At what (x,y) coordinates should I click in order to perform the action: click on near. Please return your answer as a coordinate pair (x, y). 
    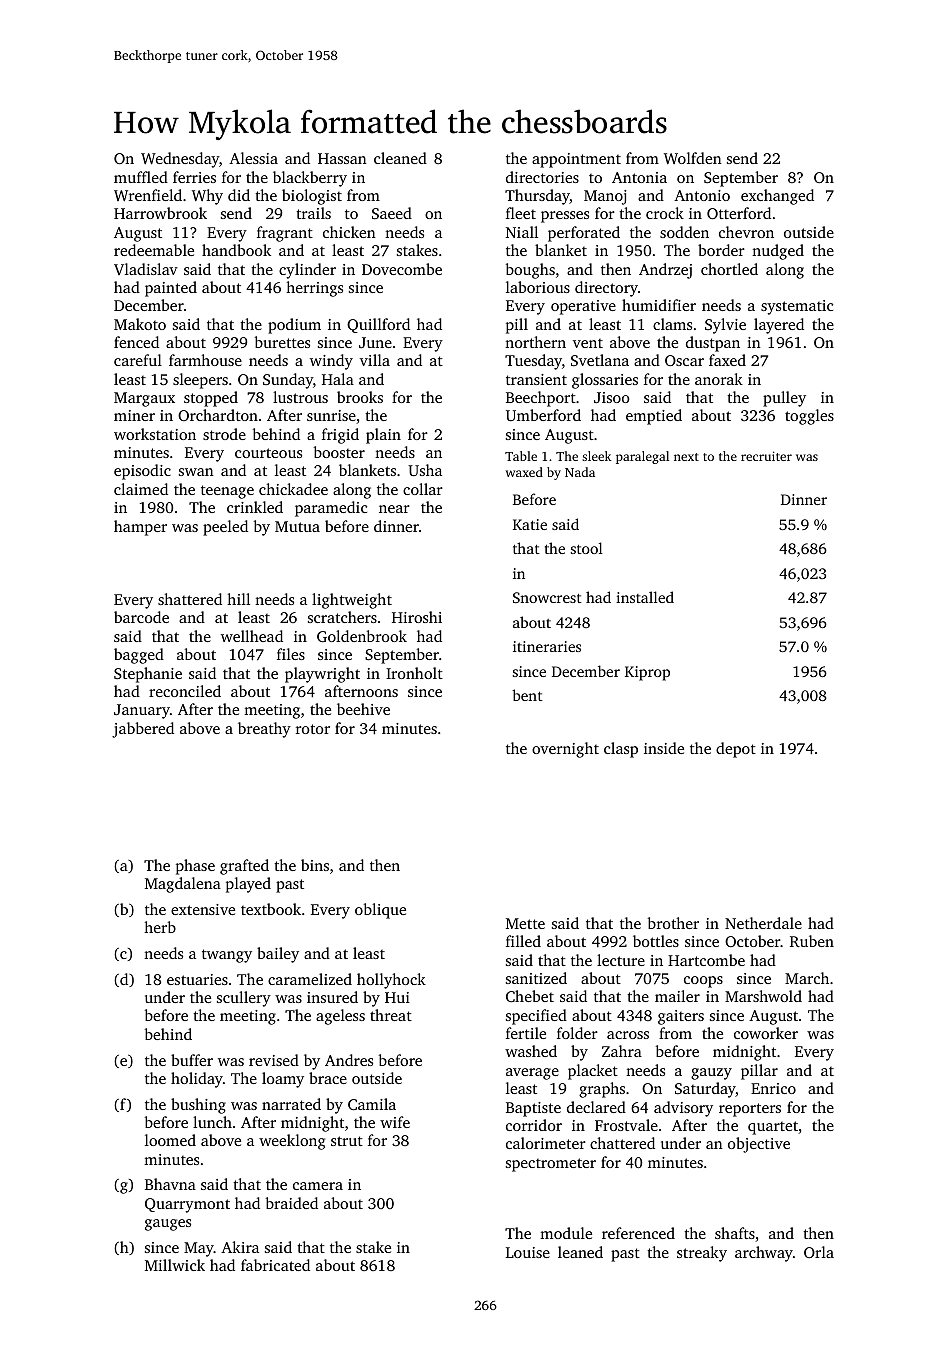
    Looking at the image, I should click on (394, 509).
